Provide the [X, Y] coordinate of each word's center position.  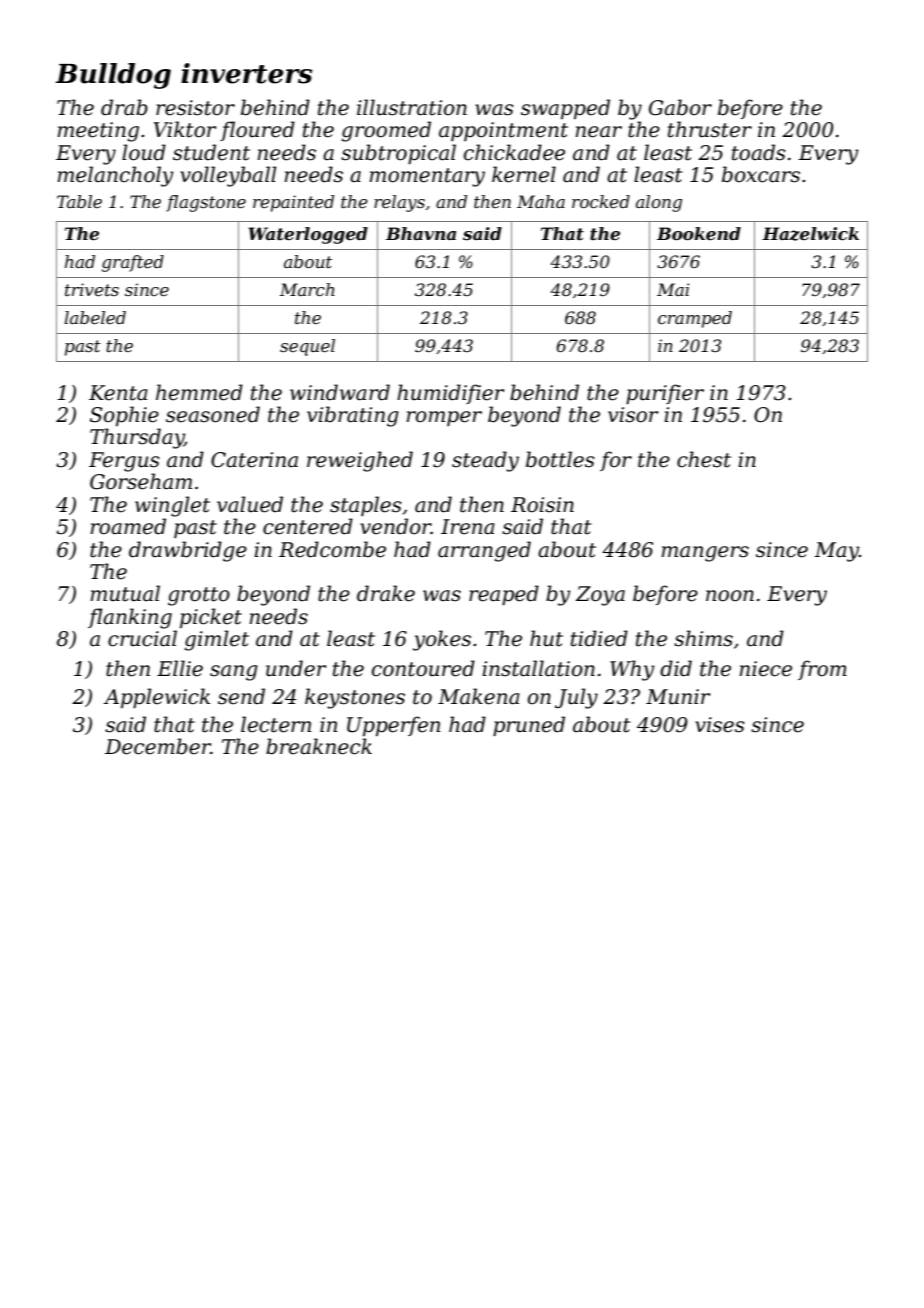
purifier [665, 394]
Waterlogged [308, 235]
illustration [412, 107]
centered [308, 526]
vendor [395, 526]
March [307, 289]
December [158, 746]
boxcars [761, 174]
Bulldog [113, 76]
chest [704, 459]
